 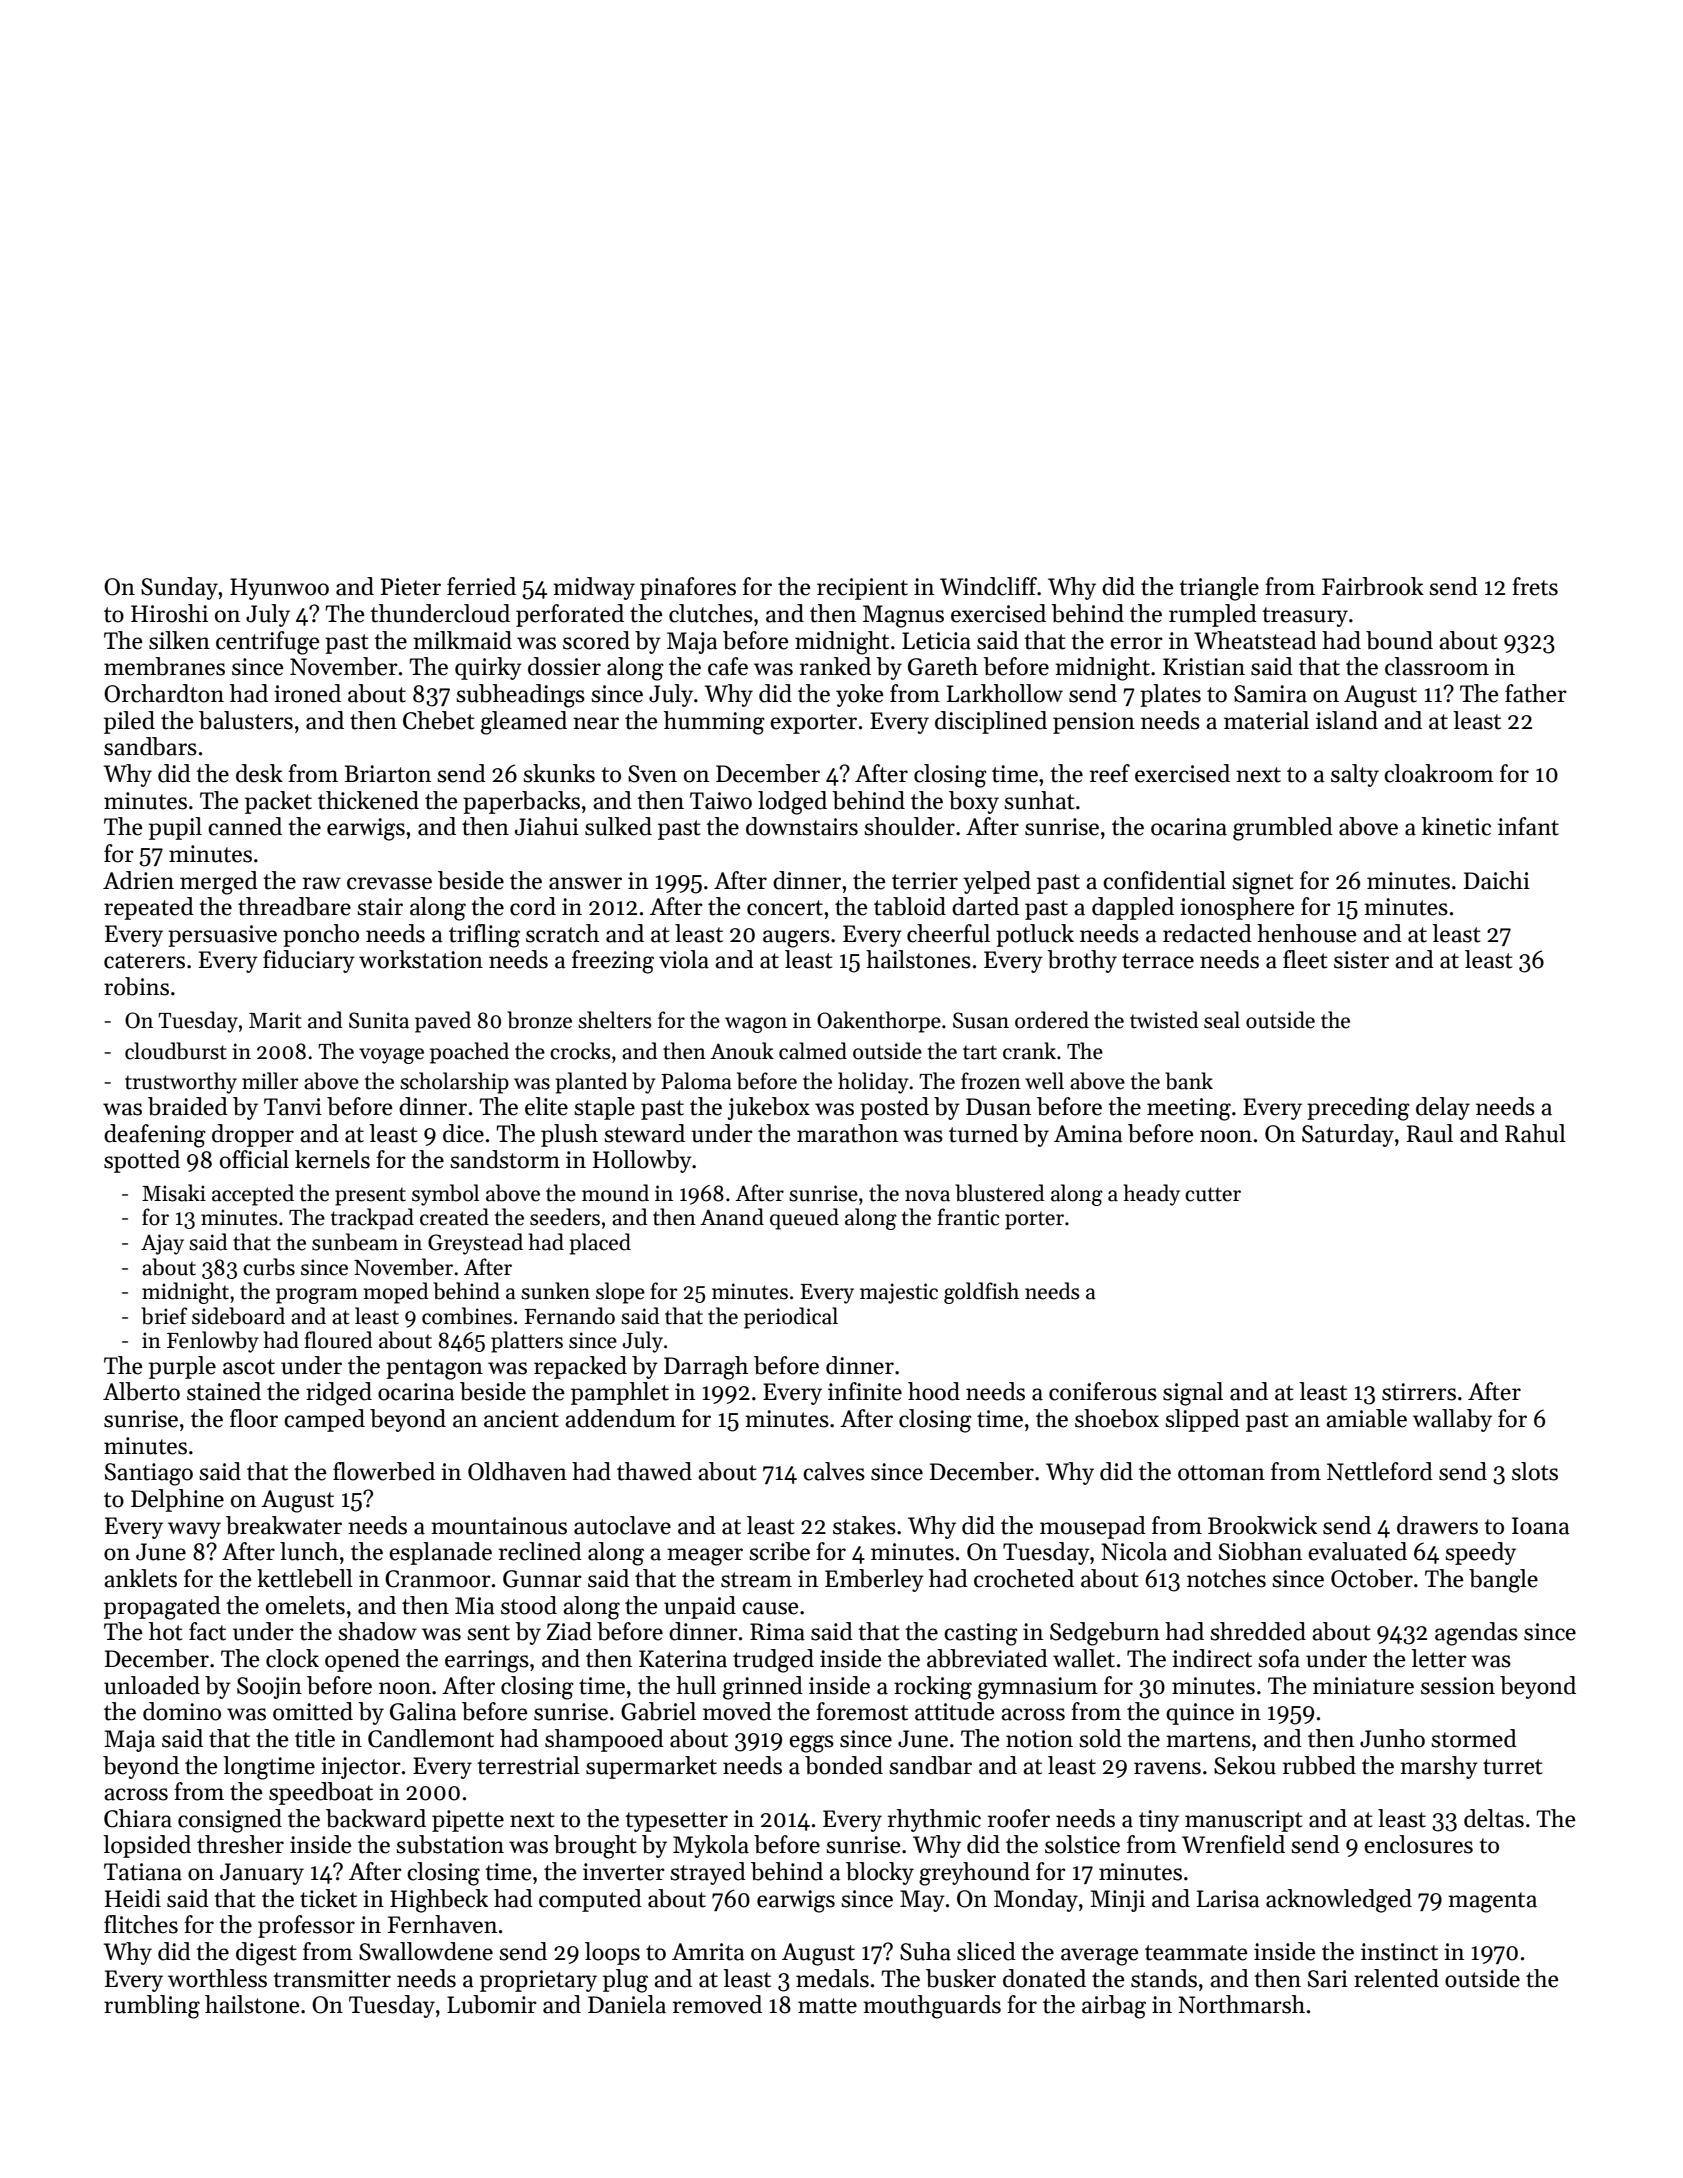 I want to click on lodged, so click(x=792, y=803).
